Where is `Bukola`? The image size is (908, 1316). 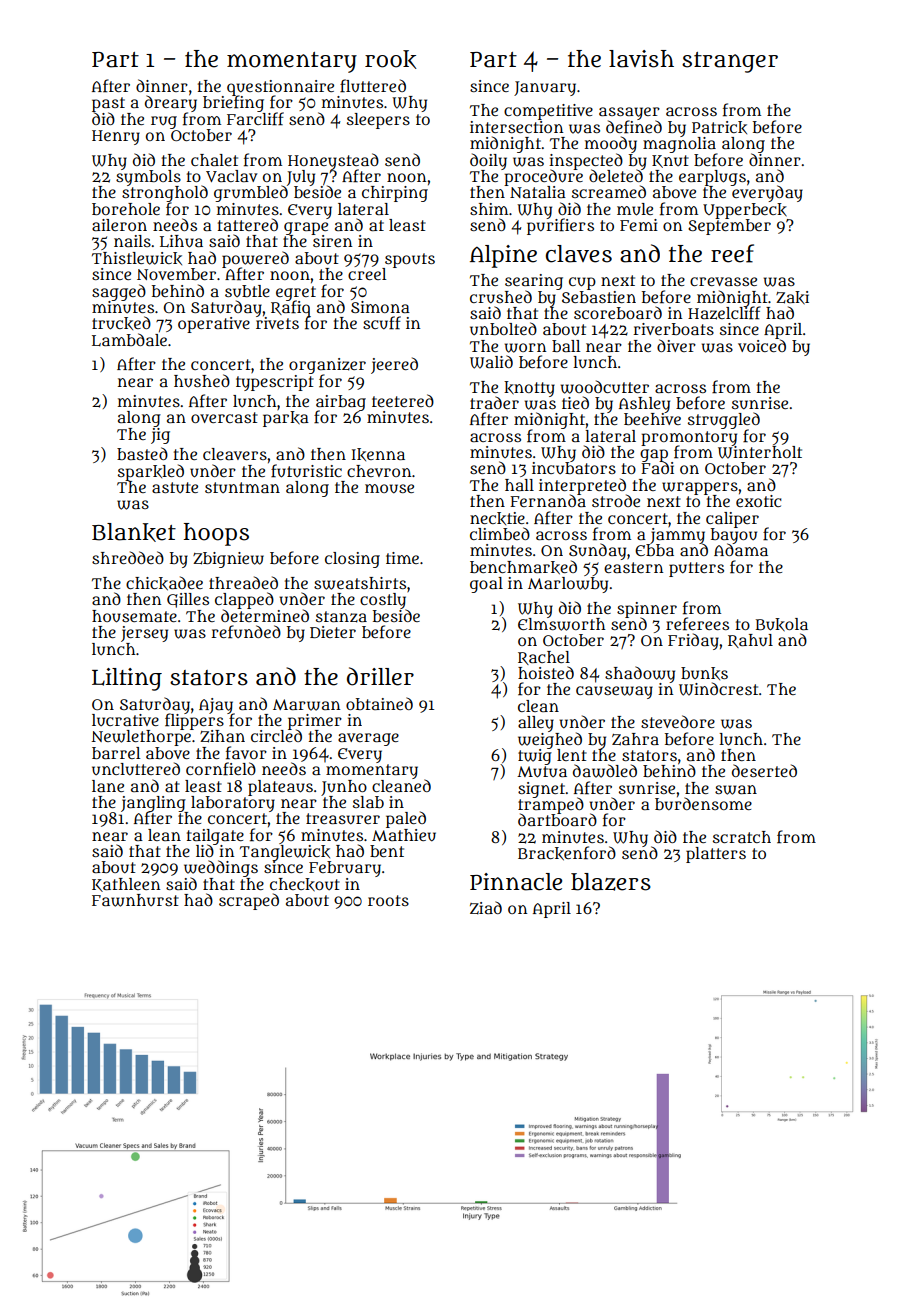
Bukola is located at coordinates (782, 624).
